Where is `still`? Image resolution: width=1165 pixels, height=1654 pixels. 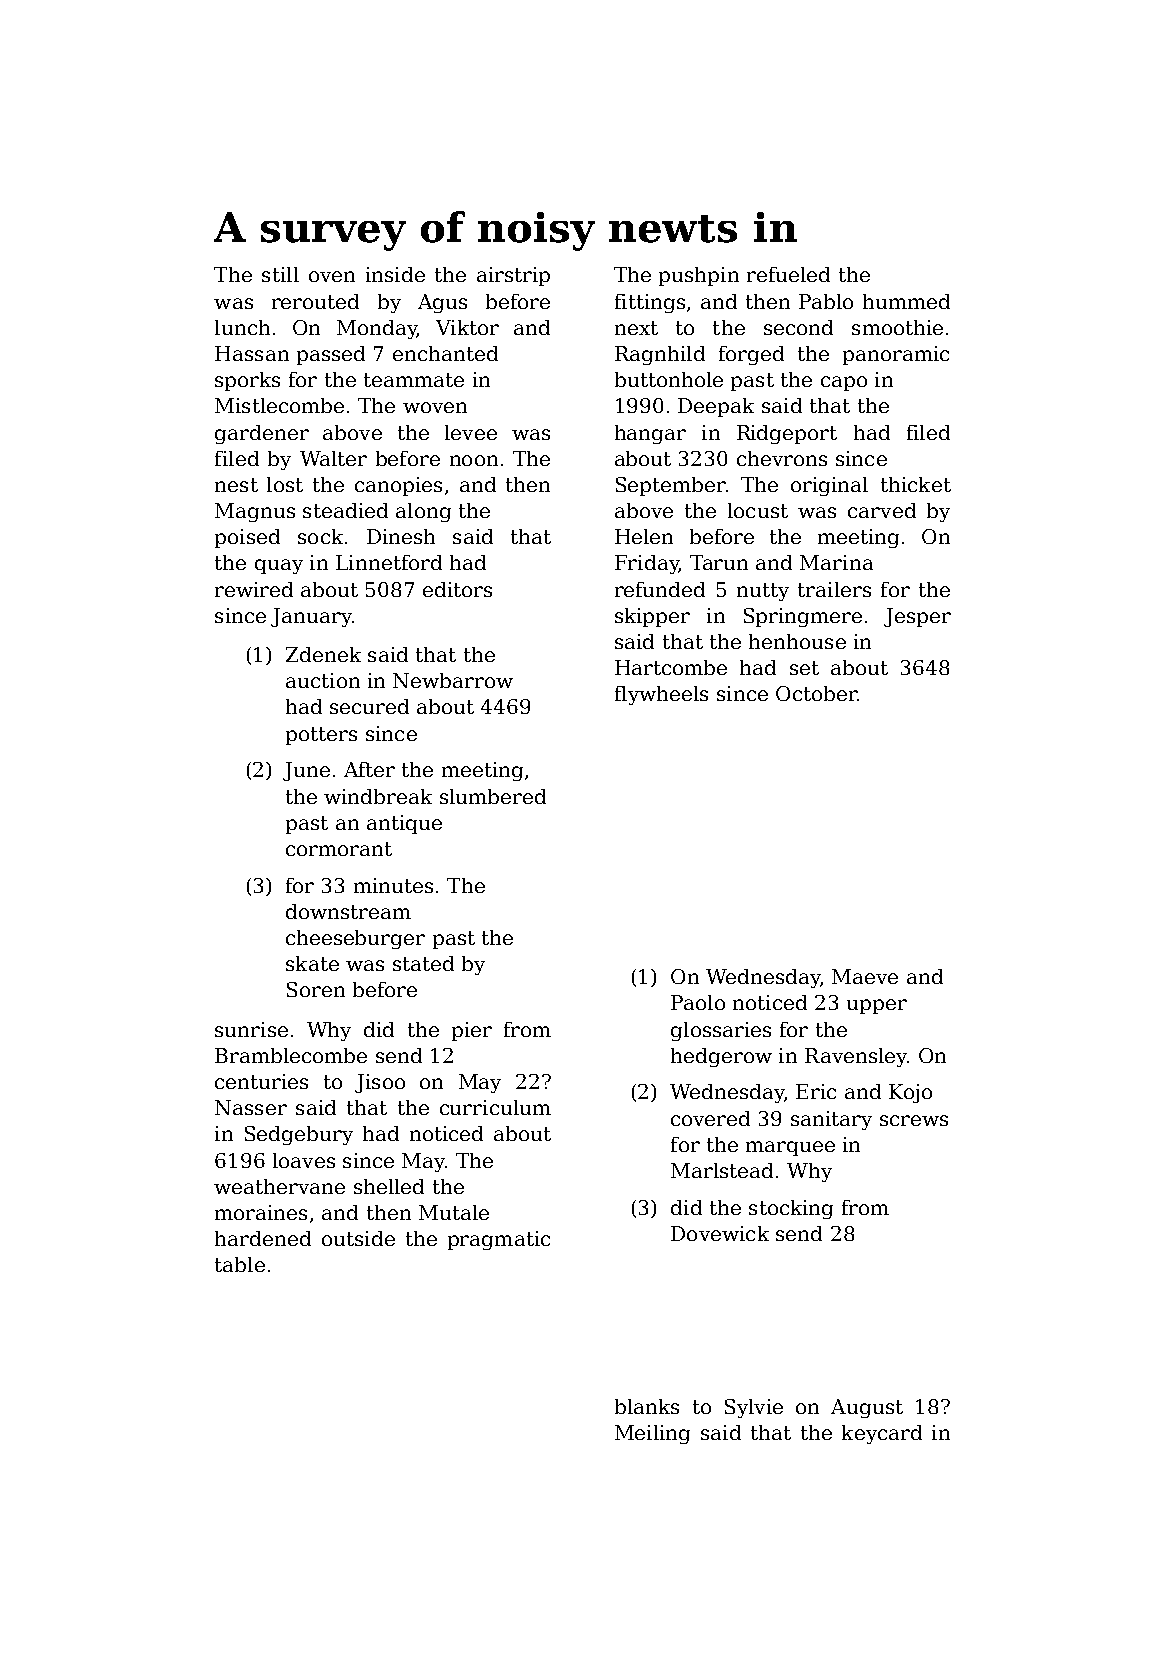 still is located at coordinates (280, 274).
